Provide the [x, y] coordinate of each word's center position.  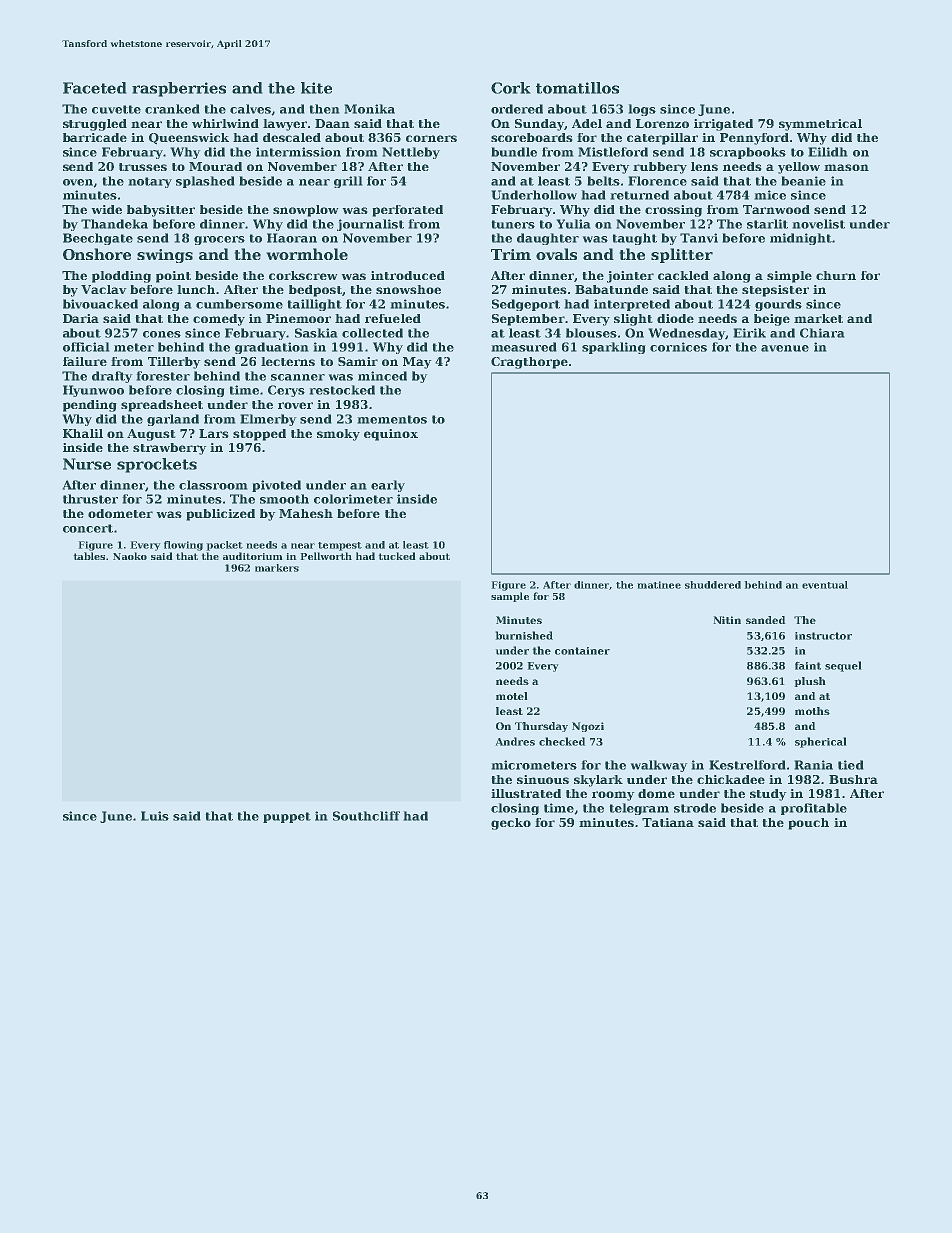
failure [85, 361]
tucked [397, 556]
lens [704, 166]
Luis [155, 816]
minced [382, 376]
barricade [95, 137]
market [818, 318]
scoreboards [532, 137]
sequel [843, 666]
